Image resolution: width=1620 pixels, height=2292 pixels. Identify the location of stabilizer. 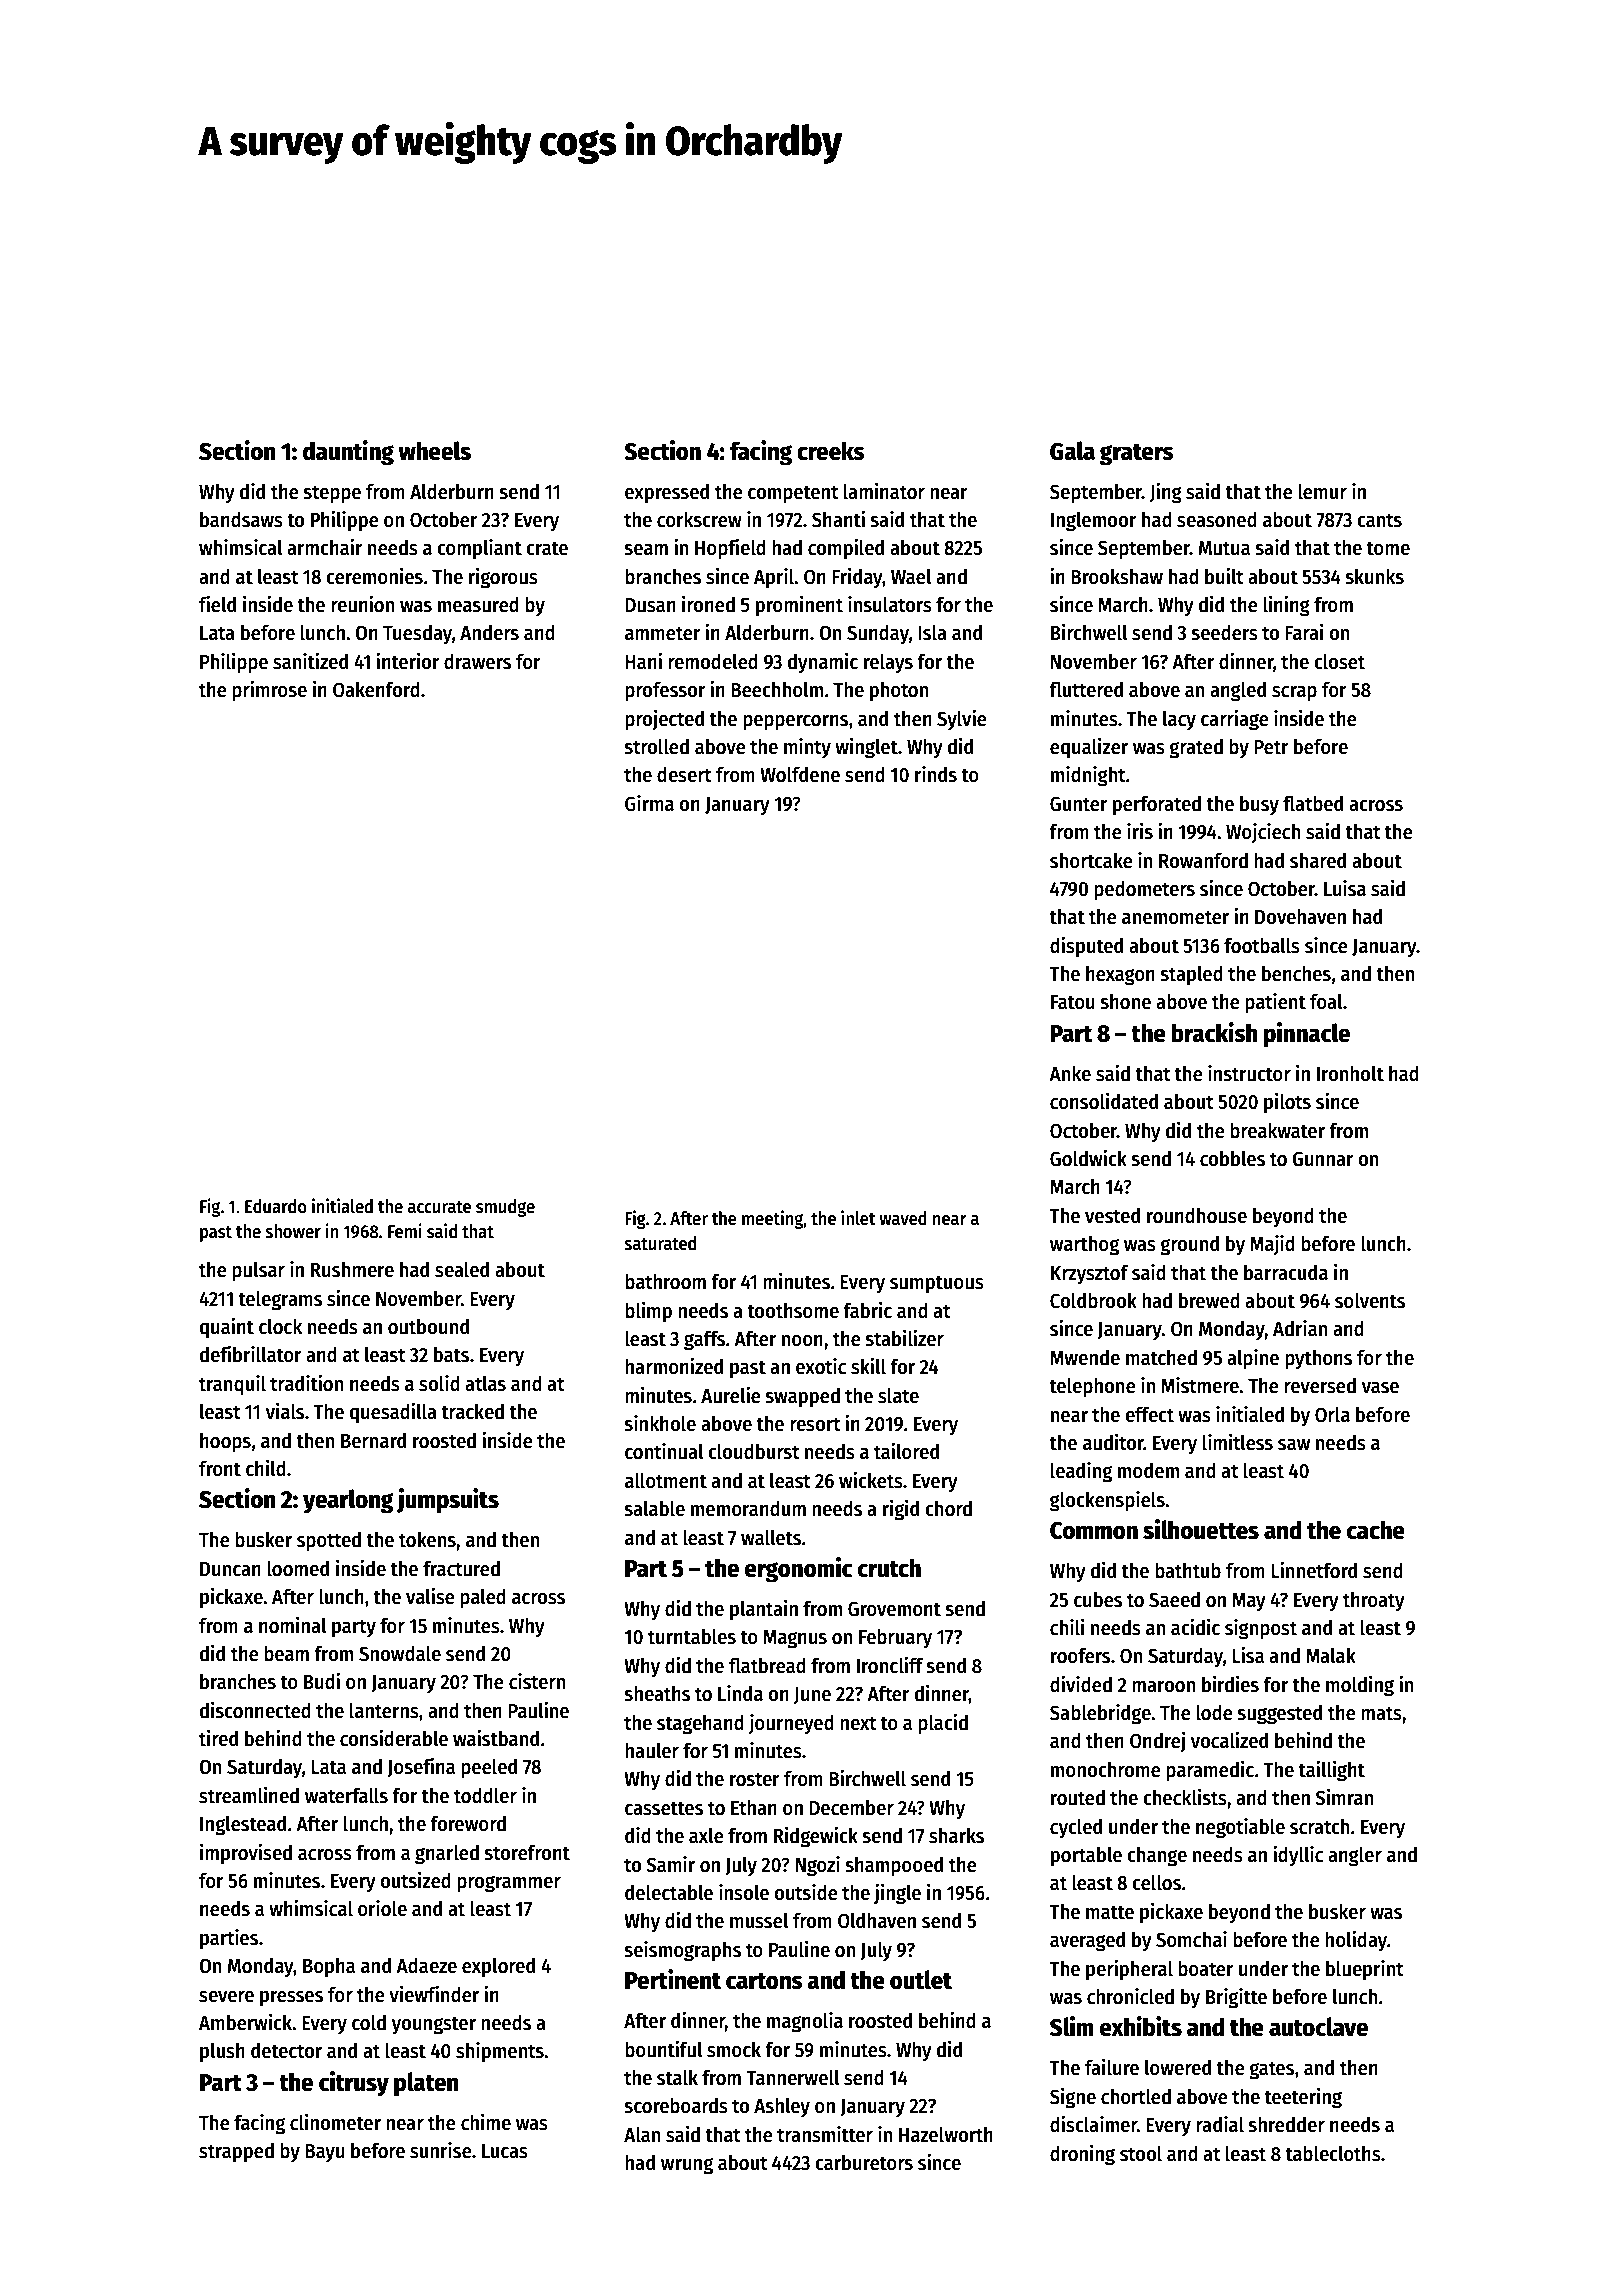
(904, 1338).
